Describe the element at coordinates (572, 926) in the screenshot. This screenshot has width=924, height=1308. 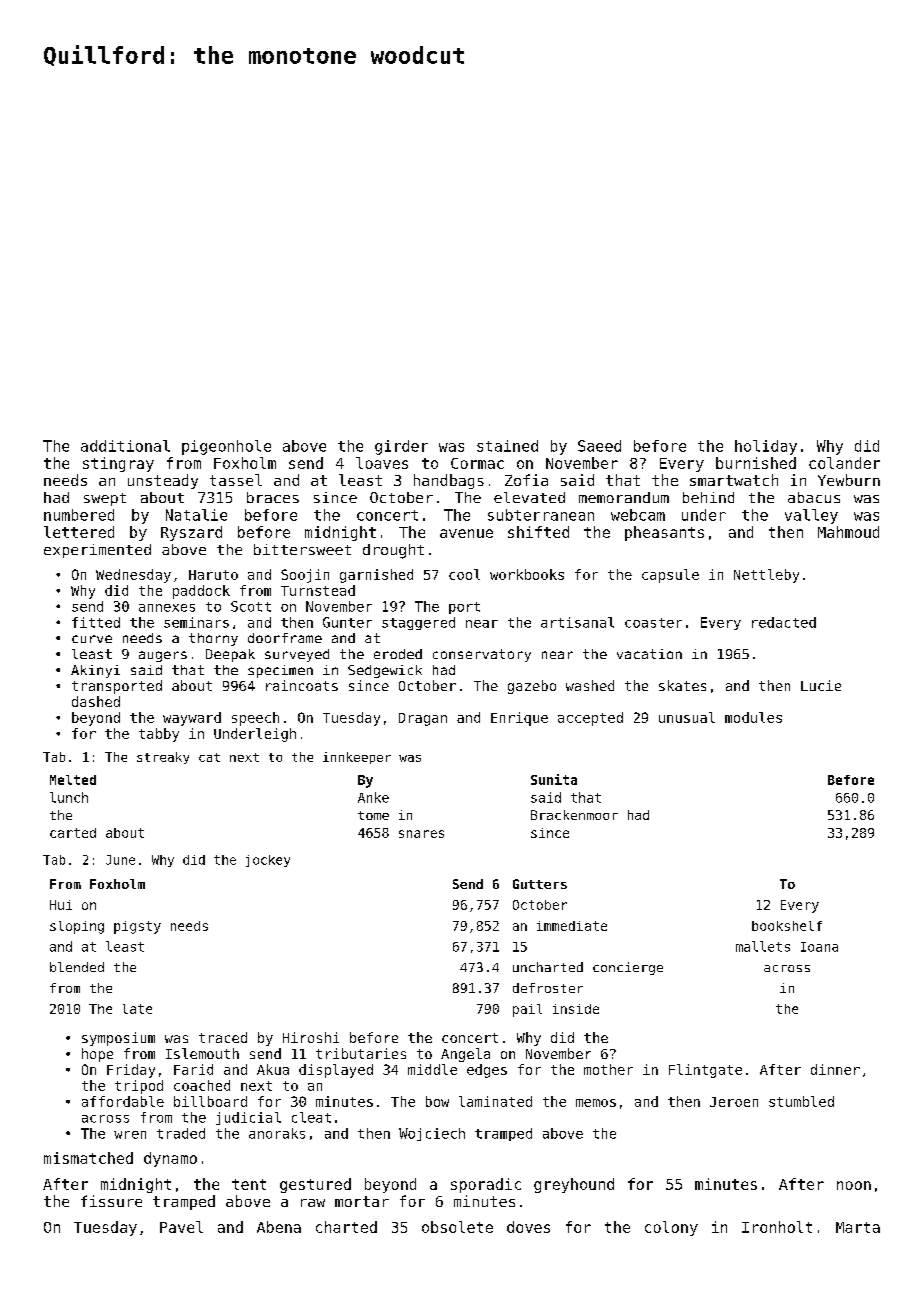
I see `immediate` at that location.
